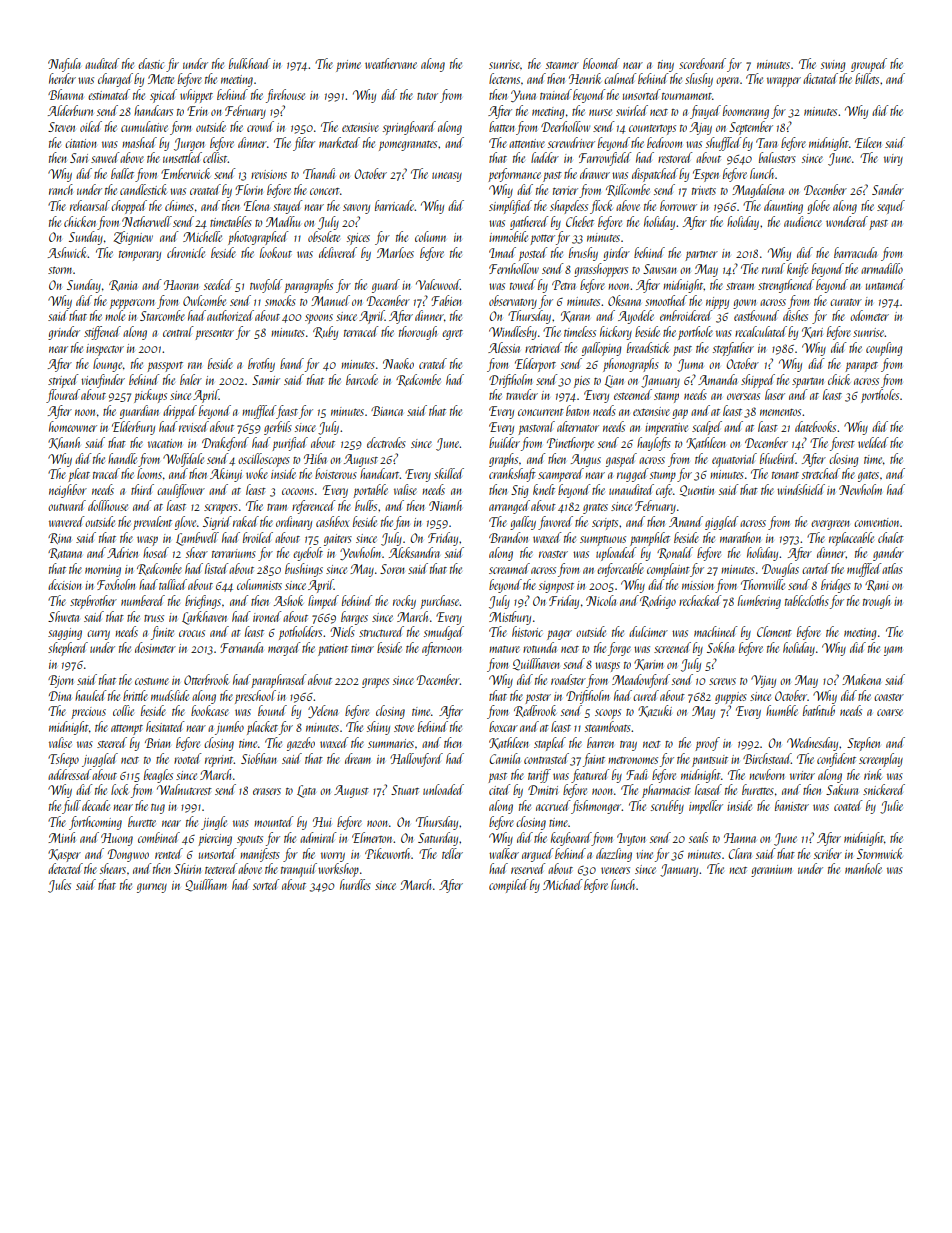 The height and width of the document is (1233, 952). I want to click on Newholm, so click(860, 489).
